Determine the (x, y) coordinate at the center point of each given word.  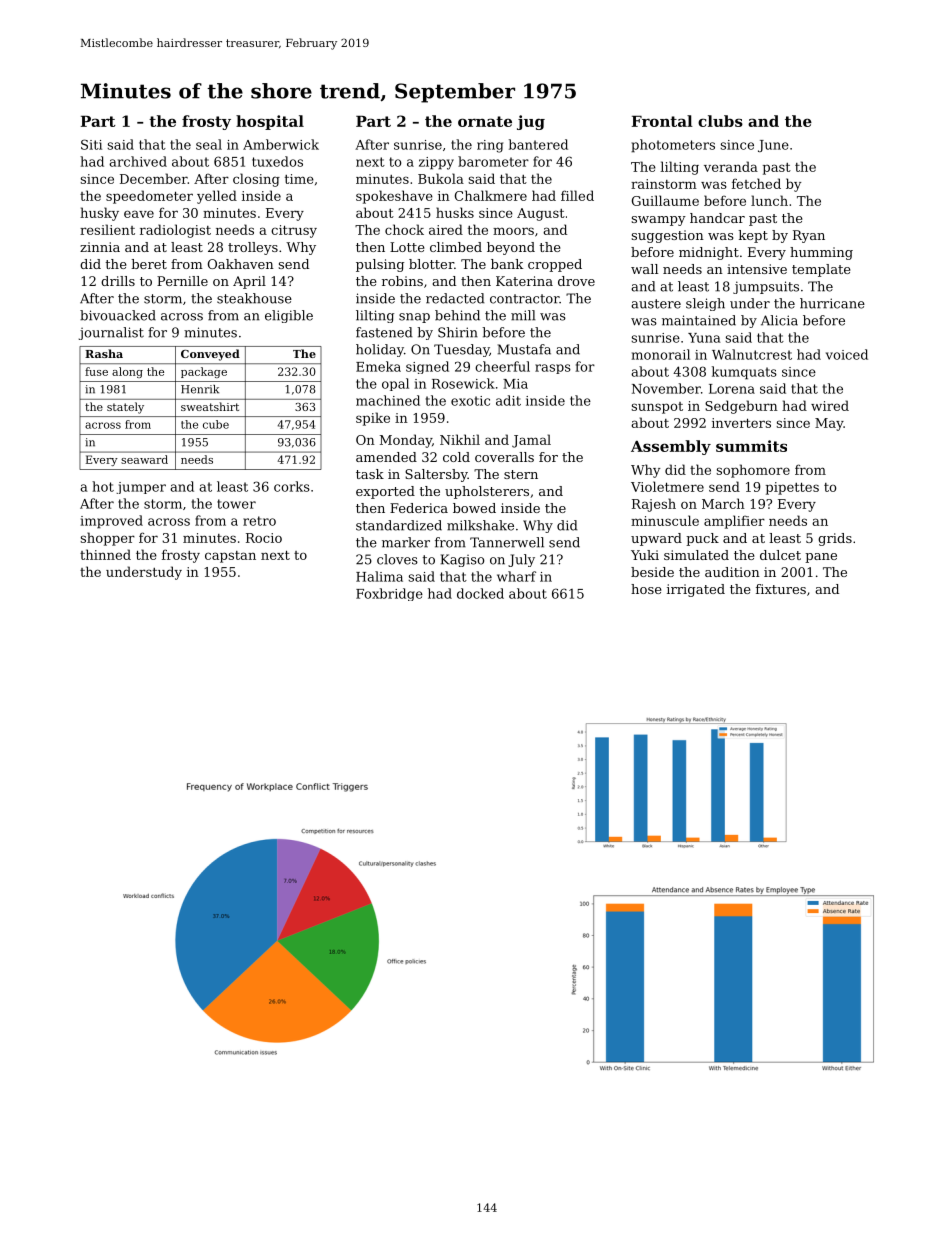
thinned (105, 554)
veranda (731, 166)
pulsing (380, 265)
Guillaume (665, 200)
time (299, 179)
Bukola (441, 178)
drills (118, 281)
